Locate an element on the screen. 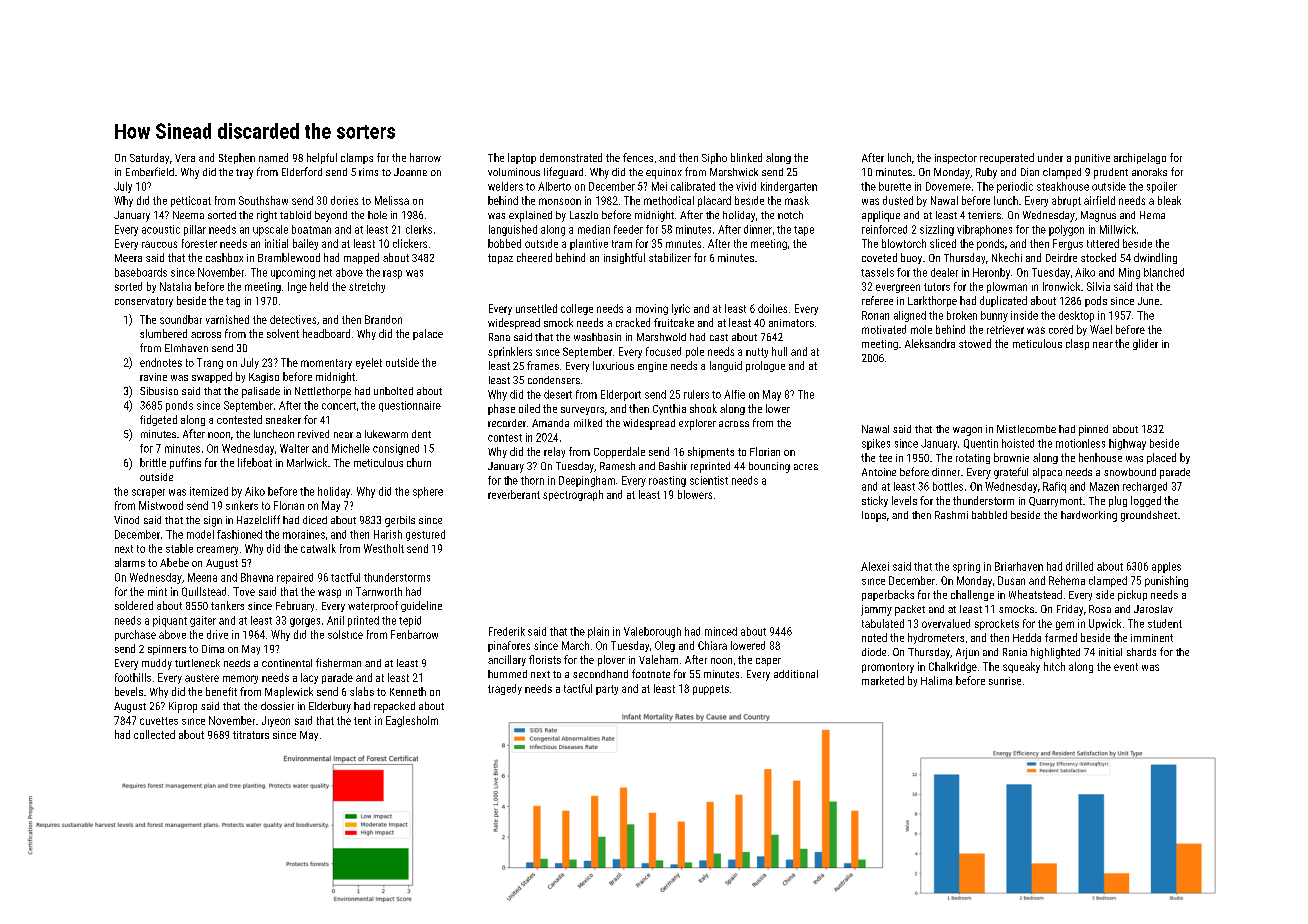  caper is located at coordinates (768, 662).
